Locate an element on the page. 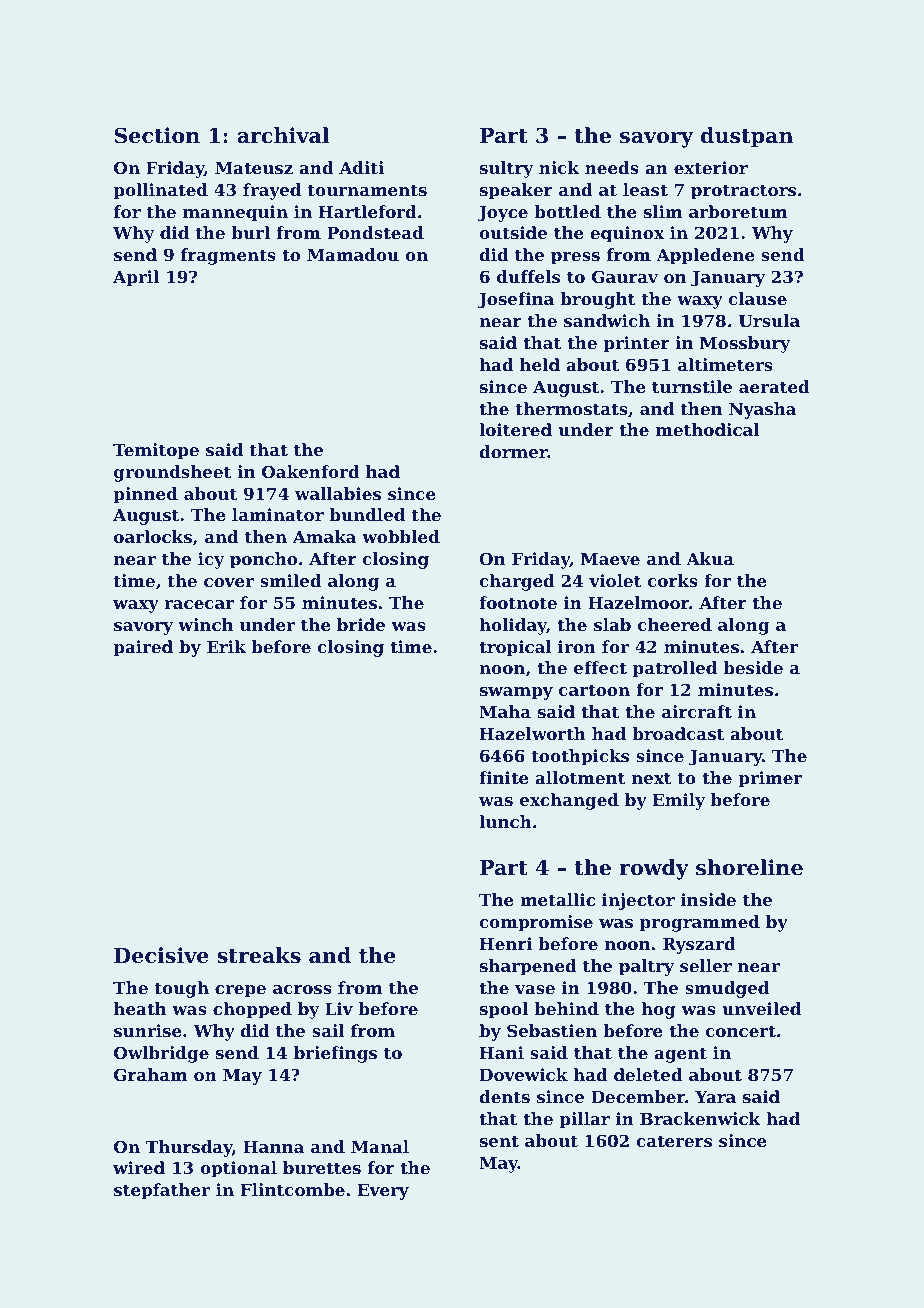  Gaurav is located at coordinates (625, 276).
